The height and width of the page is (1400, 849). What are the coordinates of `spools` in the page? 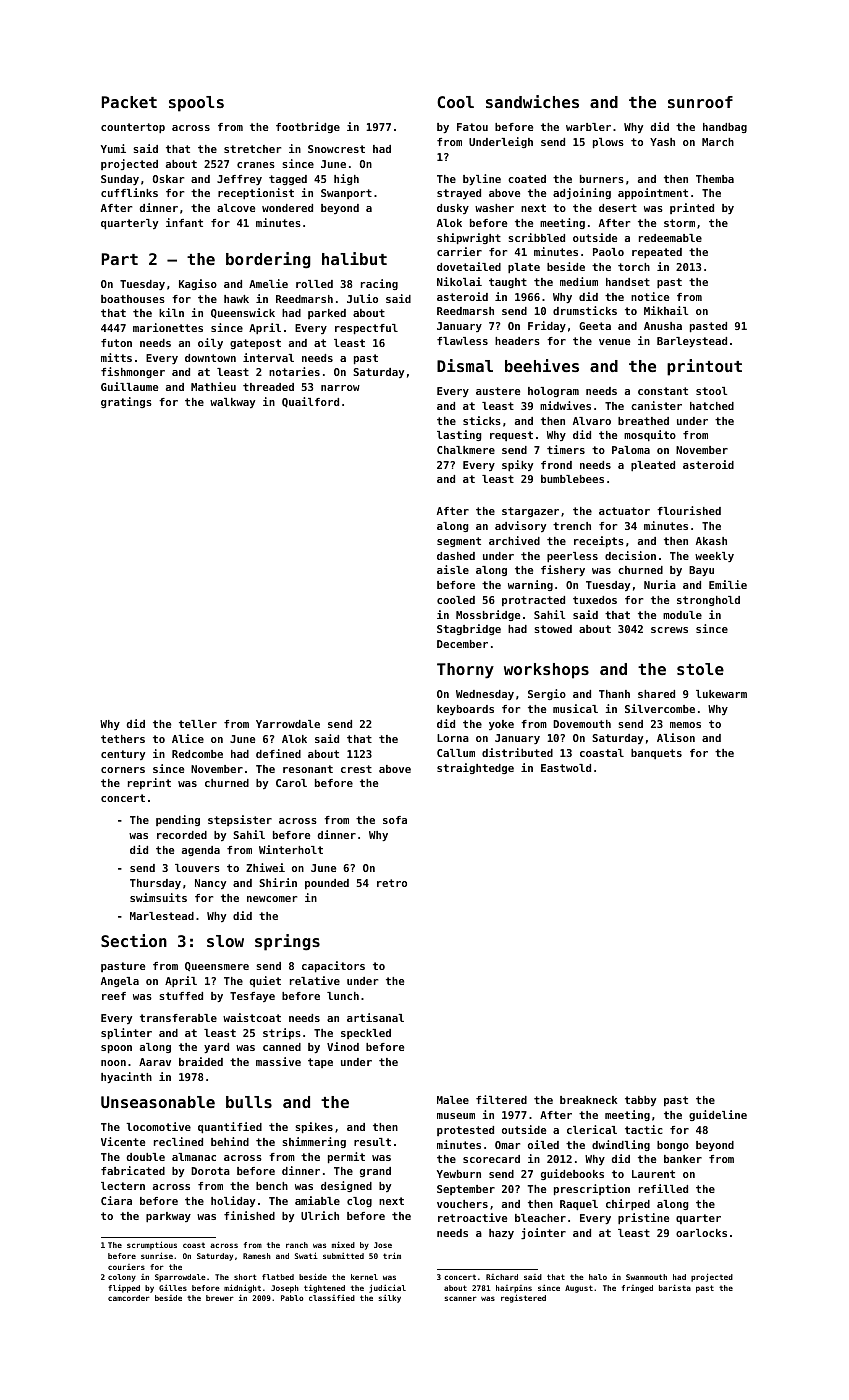 It's located at (196, 104).
